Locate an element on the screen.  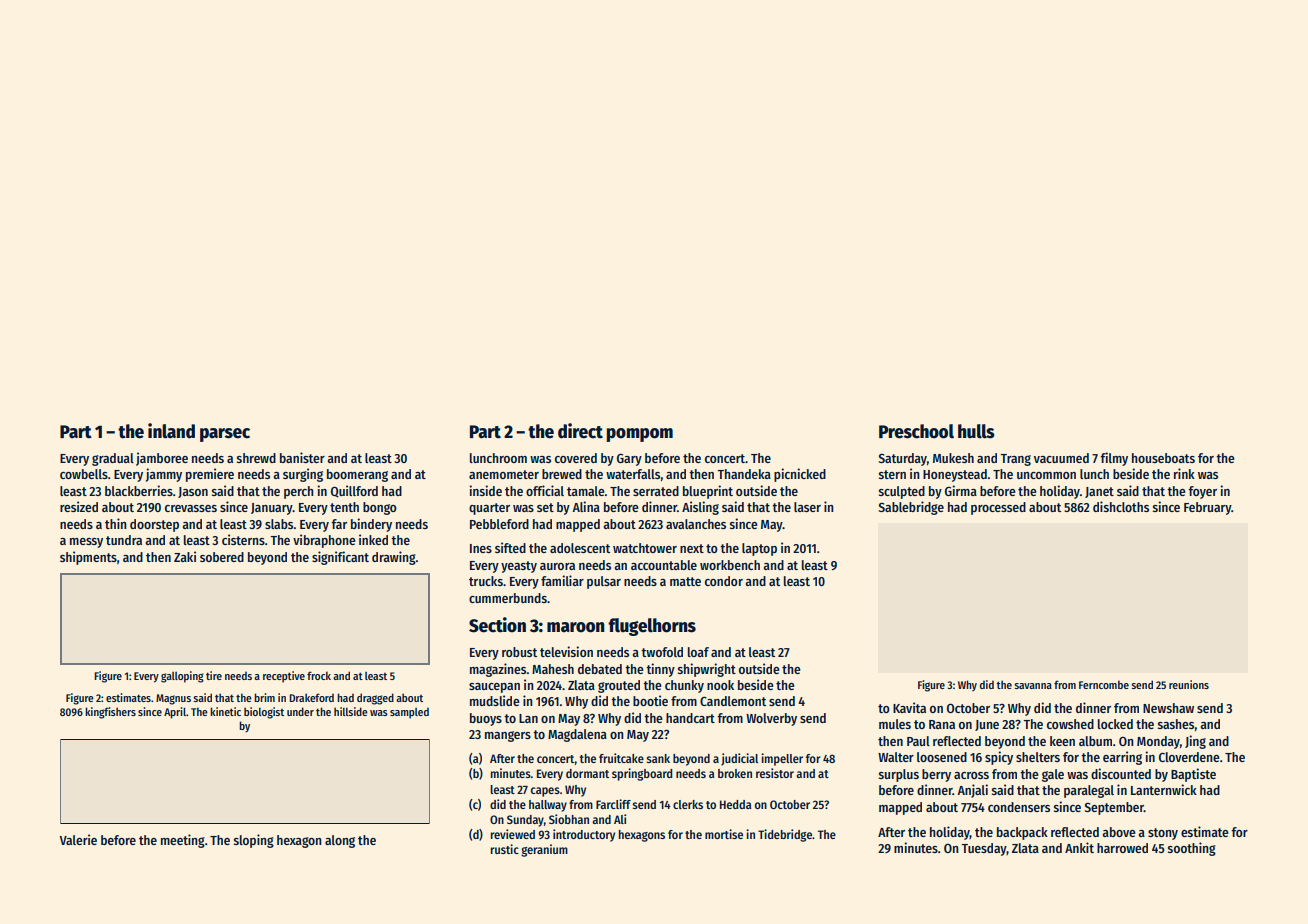
Preschool is located at coordinates (916, 431).
